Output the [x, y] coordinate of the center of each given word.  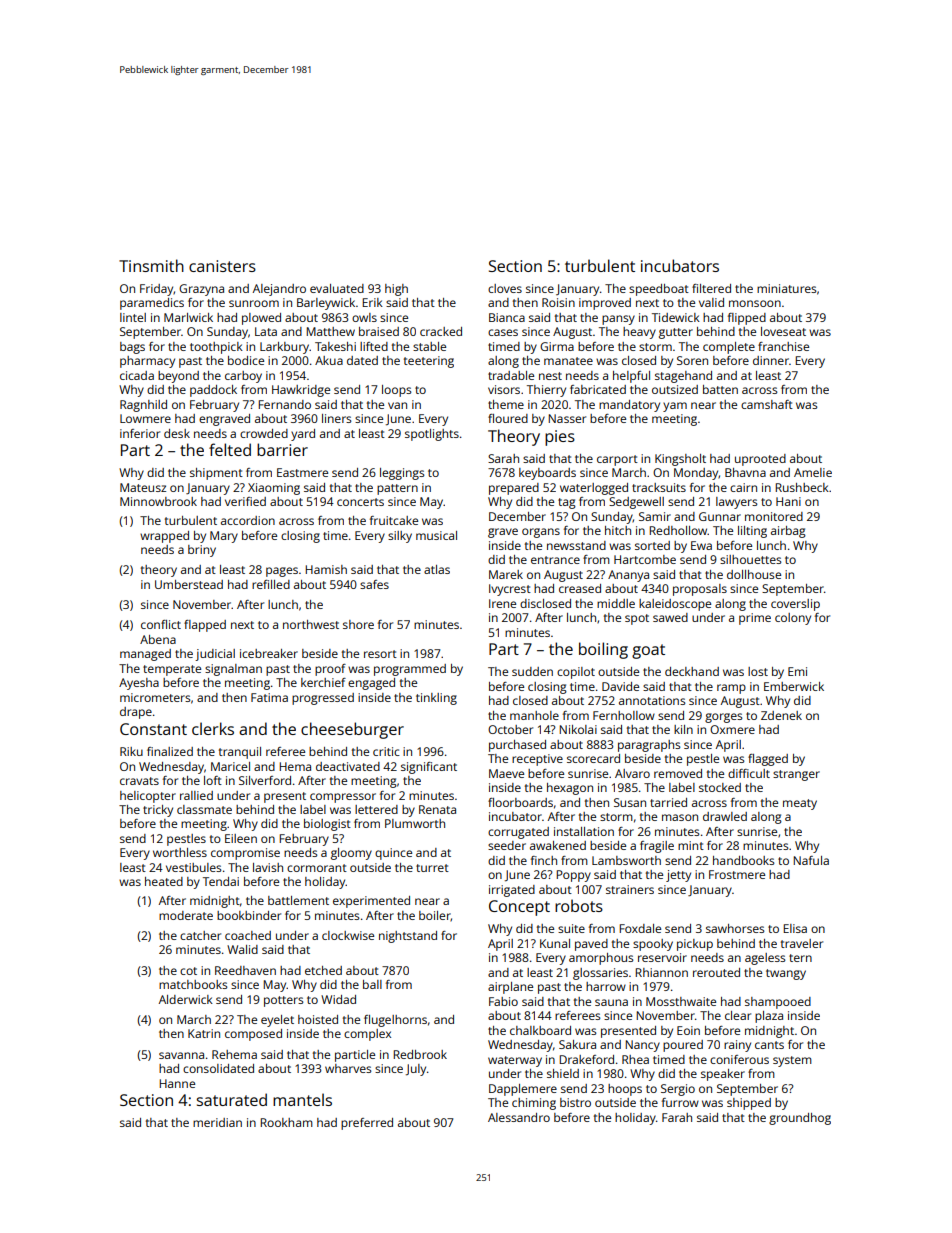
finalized [170, 751]
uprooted [760, 460]
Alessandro [519, 1117]
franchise [783, 346]
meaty [800, 804]
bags [132, 348]
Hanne [177, 1083]
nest [550, 376]
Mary [224, 537]
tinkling [436, 699]
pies [560, 438]
